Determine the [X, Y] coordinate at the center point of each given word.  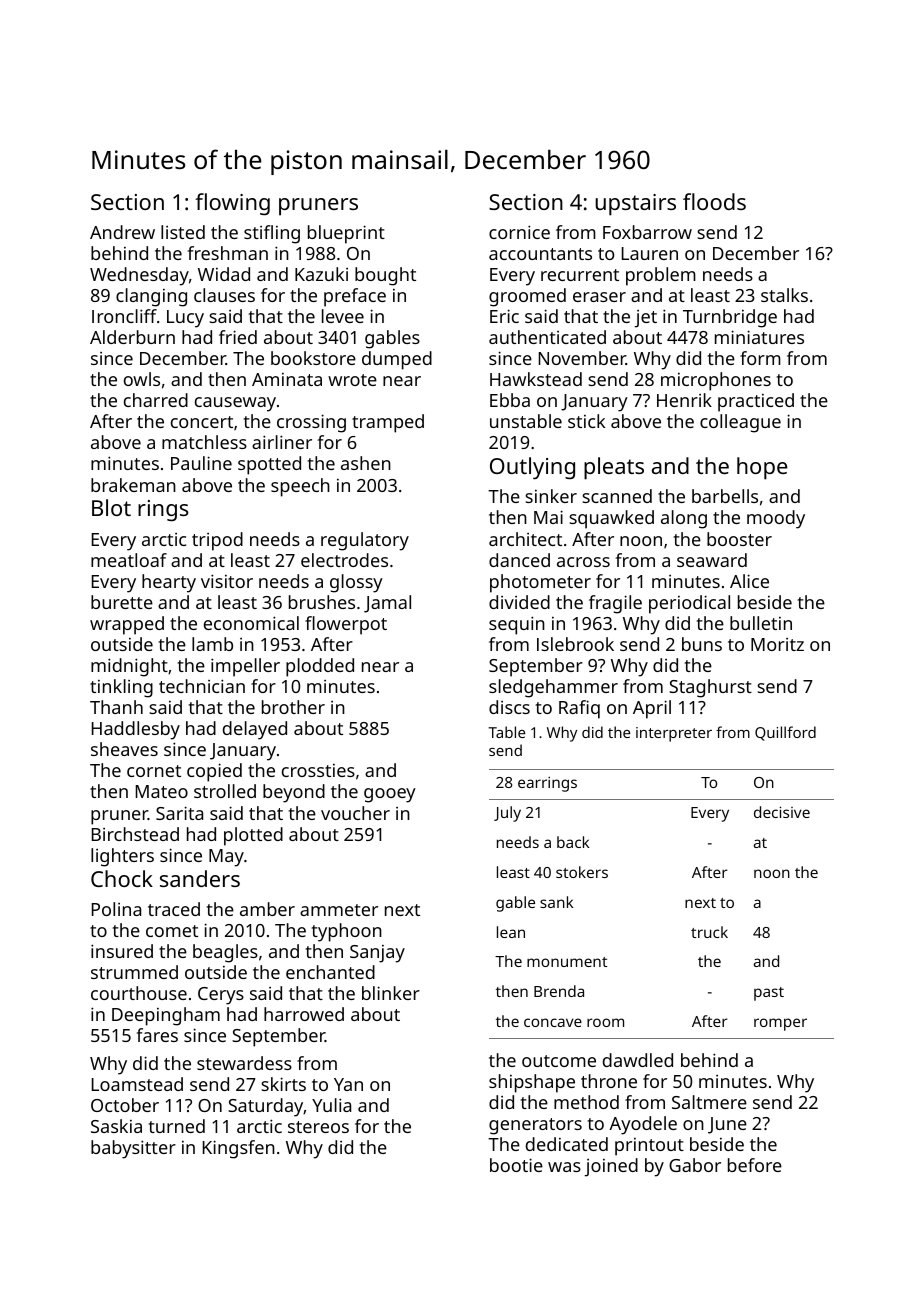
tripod [217, 541]
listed [183, 232]
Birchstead [135, 834]
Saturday [265, 1107]
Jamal [387, 604]
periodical [689, 604]
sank [556, 902]
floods [714, 201]
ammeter [339, 910]
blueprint [346, 234]
